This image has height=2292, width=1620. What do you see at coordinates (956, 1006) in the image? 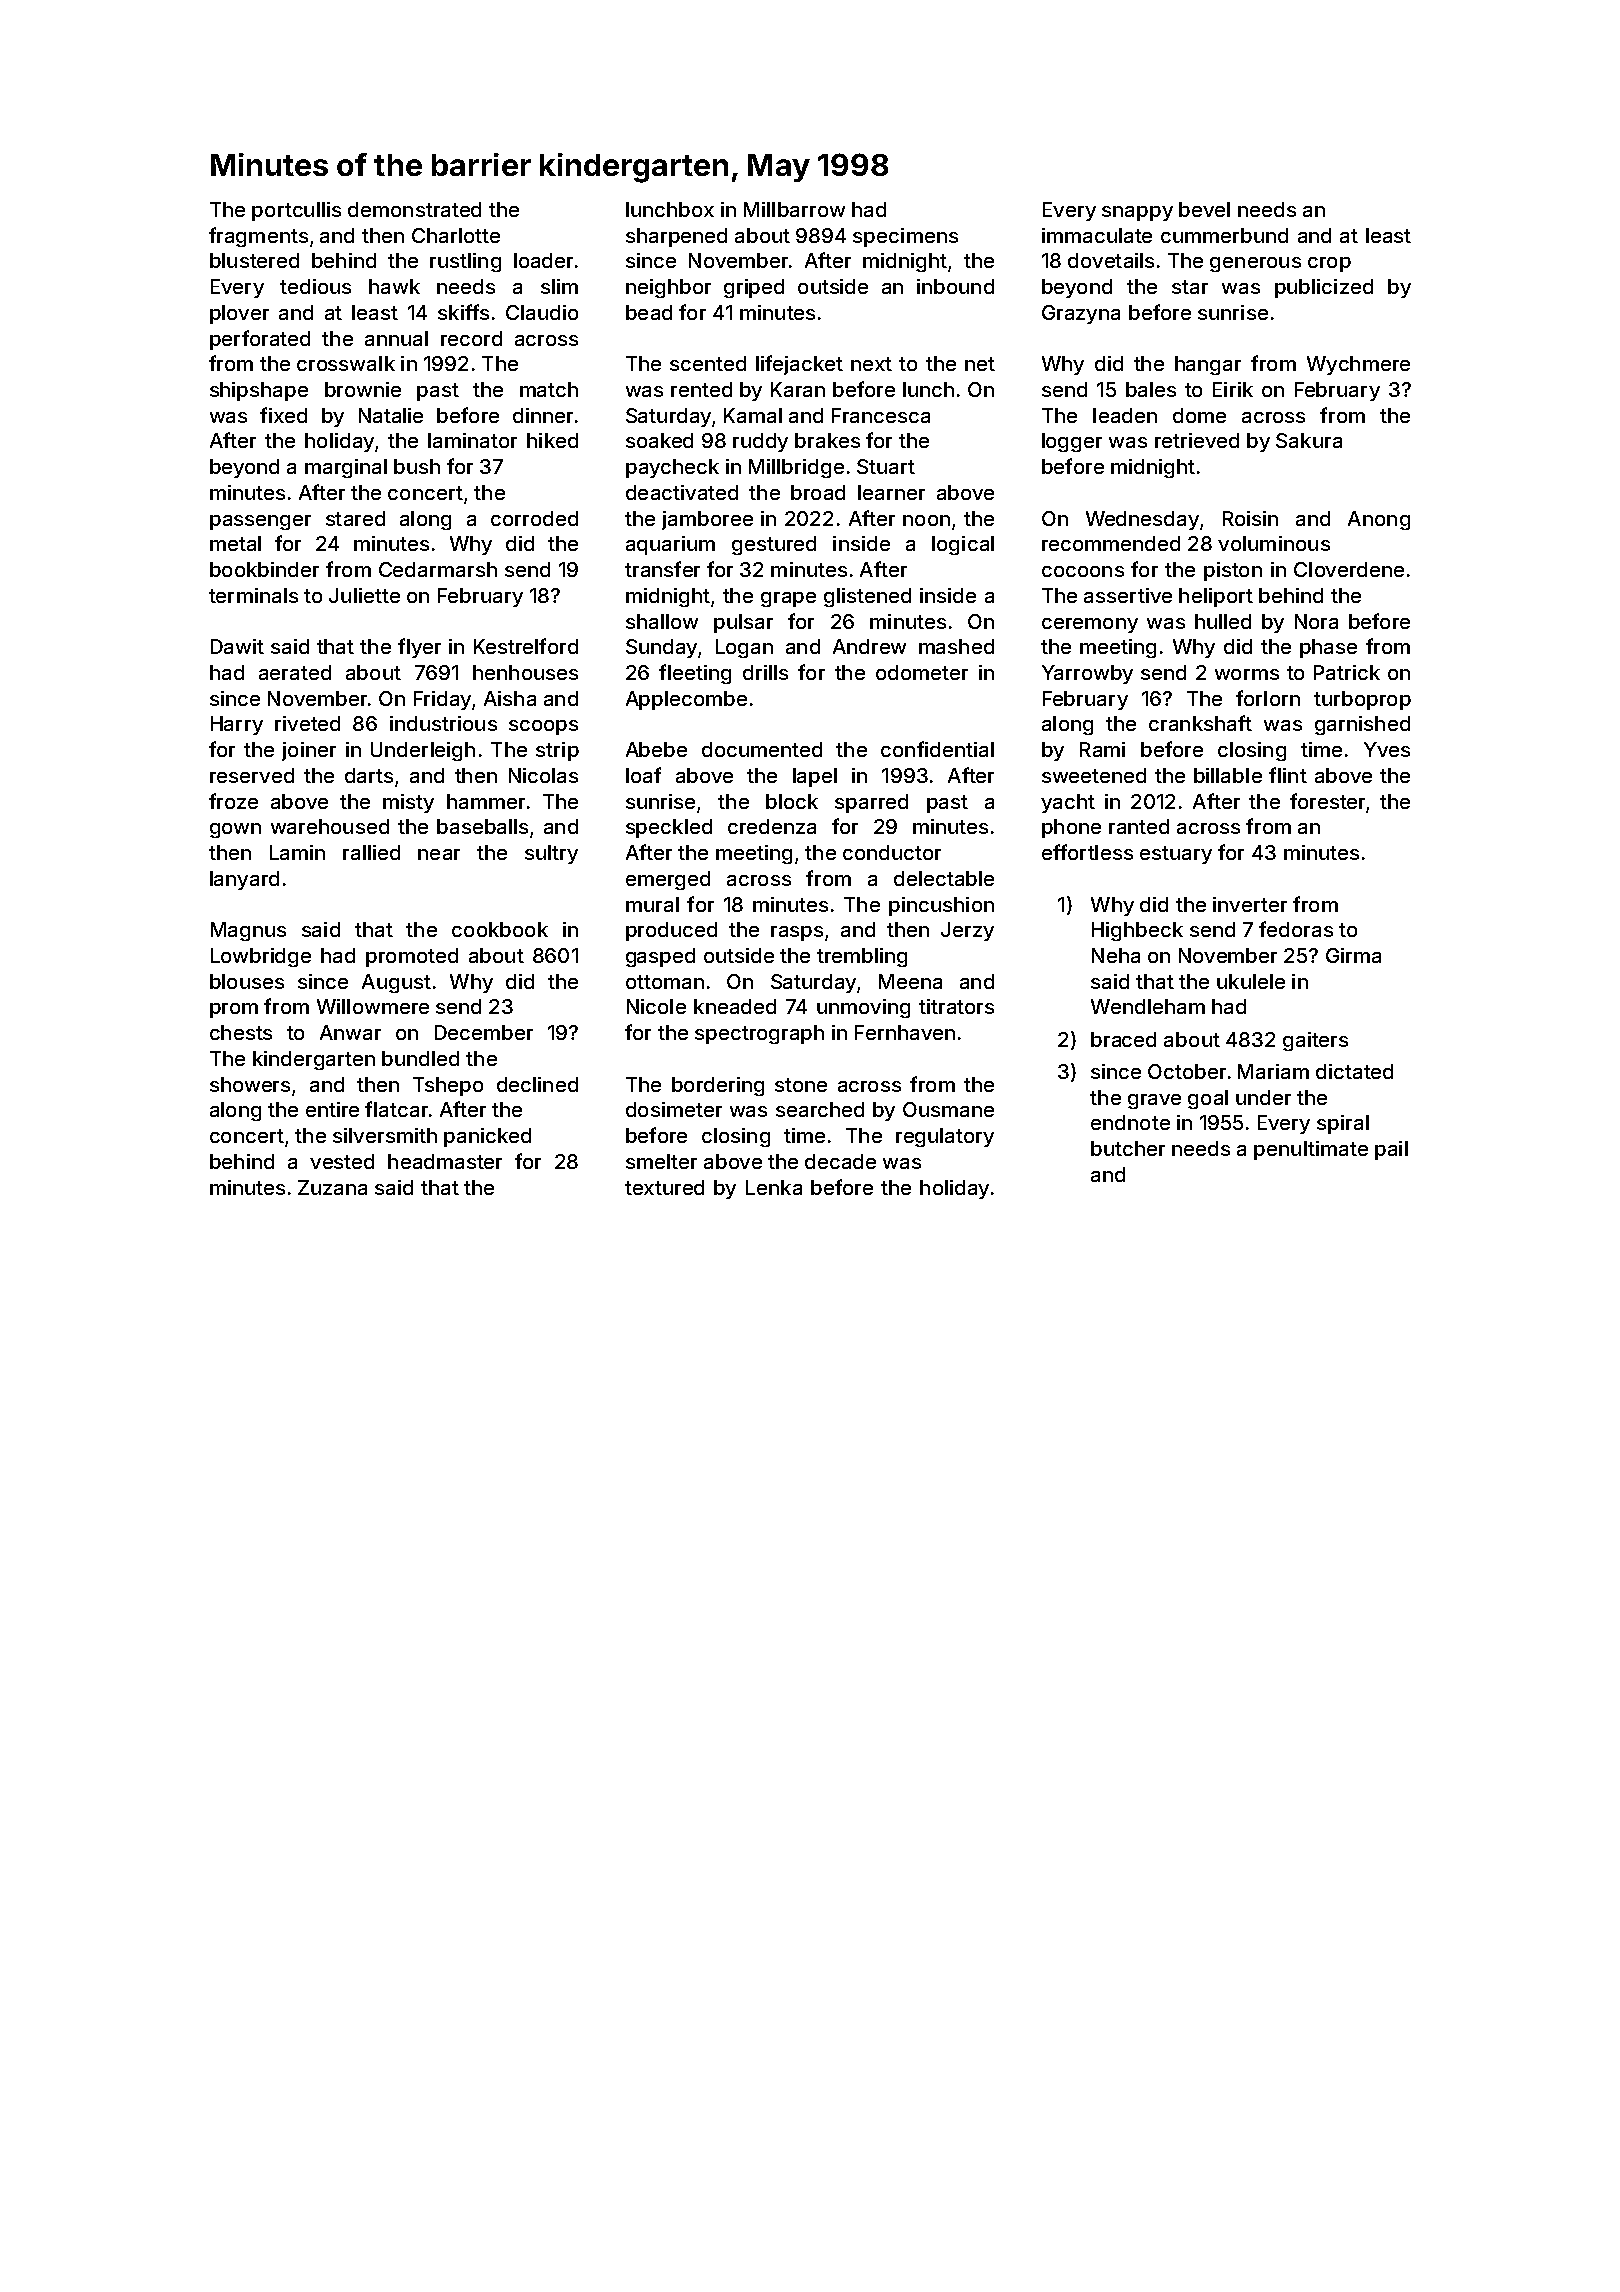
I see `titrators` at bounding box center [956, 1006].
